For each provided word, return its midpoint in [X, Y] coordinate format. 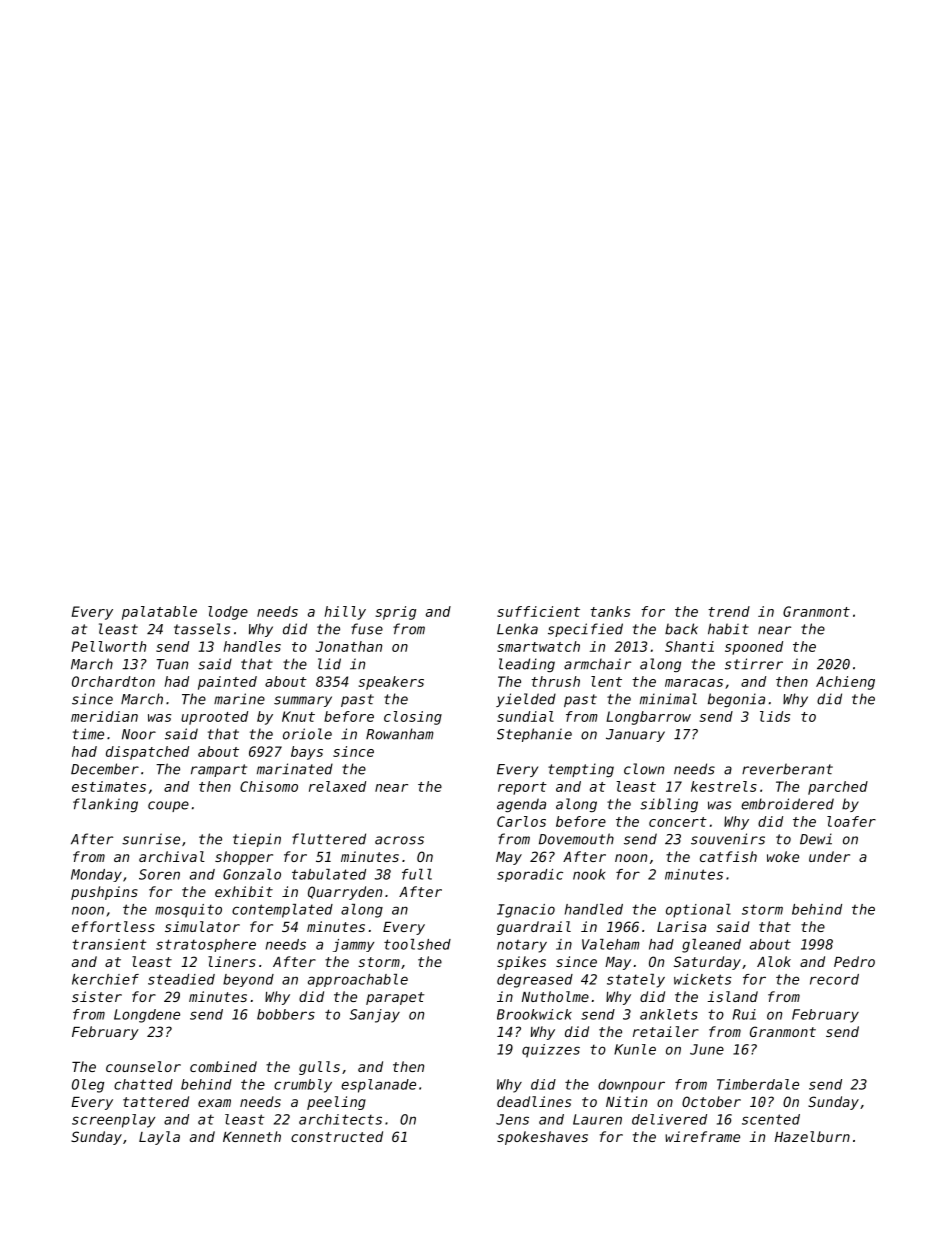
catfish [728, 856]
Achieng [845, 683]
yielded [526, 700]
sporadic [530, 875]
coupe [168, 806]
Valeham [611, 944]
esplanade [378, 1086]
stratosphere [206, 945]
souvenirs [728, 839]
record [834, 979]
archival [172, 856]
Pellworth [108, 646]
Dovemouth [576, 839]
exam [214, 1103]
